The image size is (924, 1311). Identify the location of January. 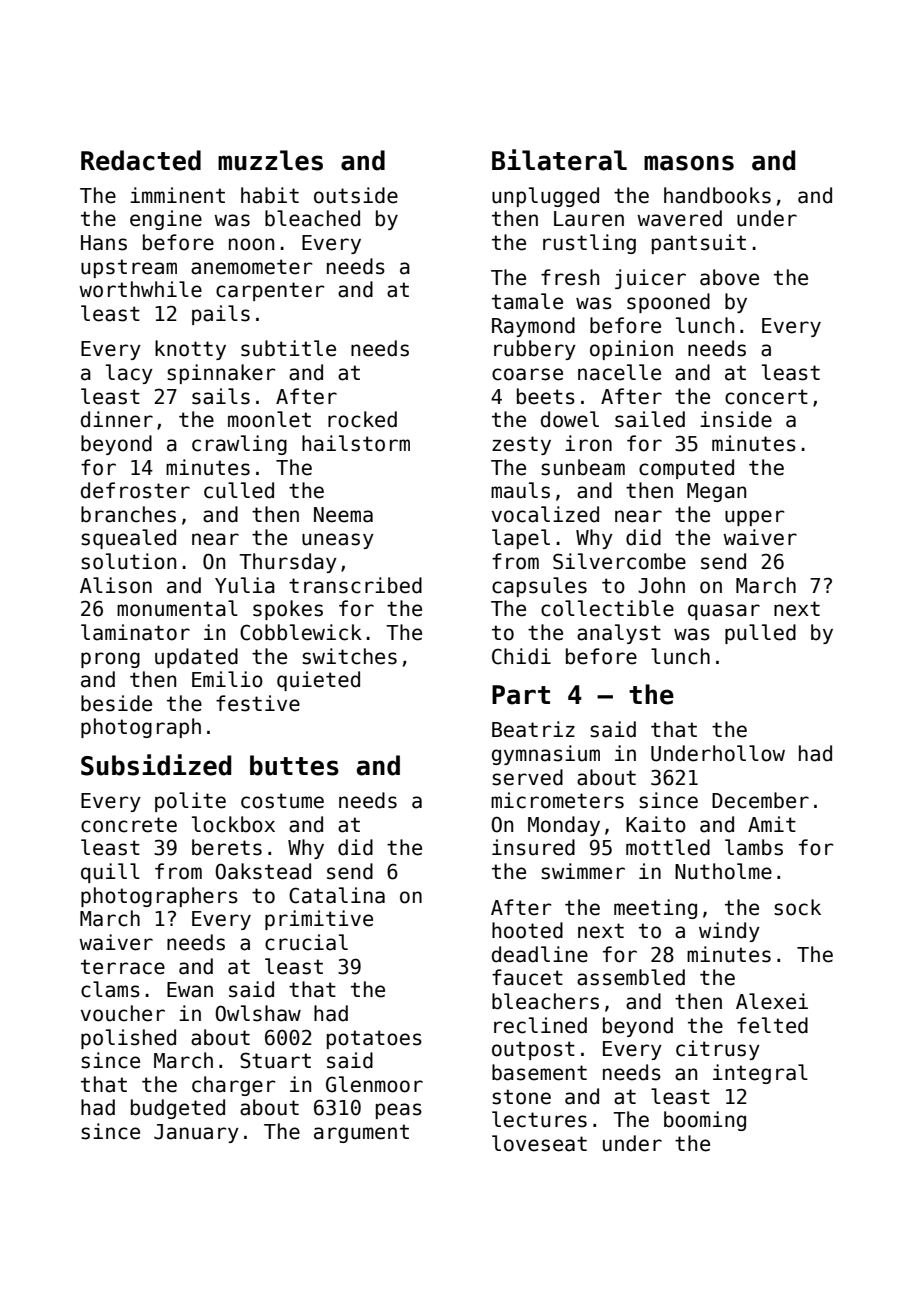
(196, 1133).
